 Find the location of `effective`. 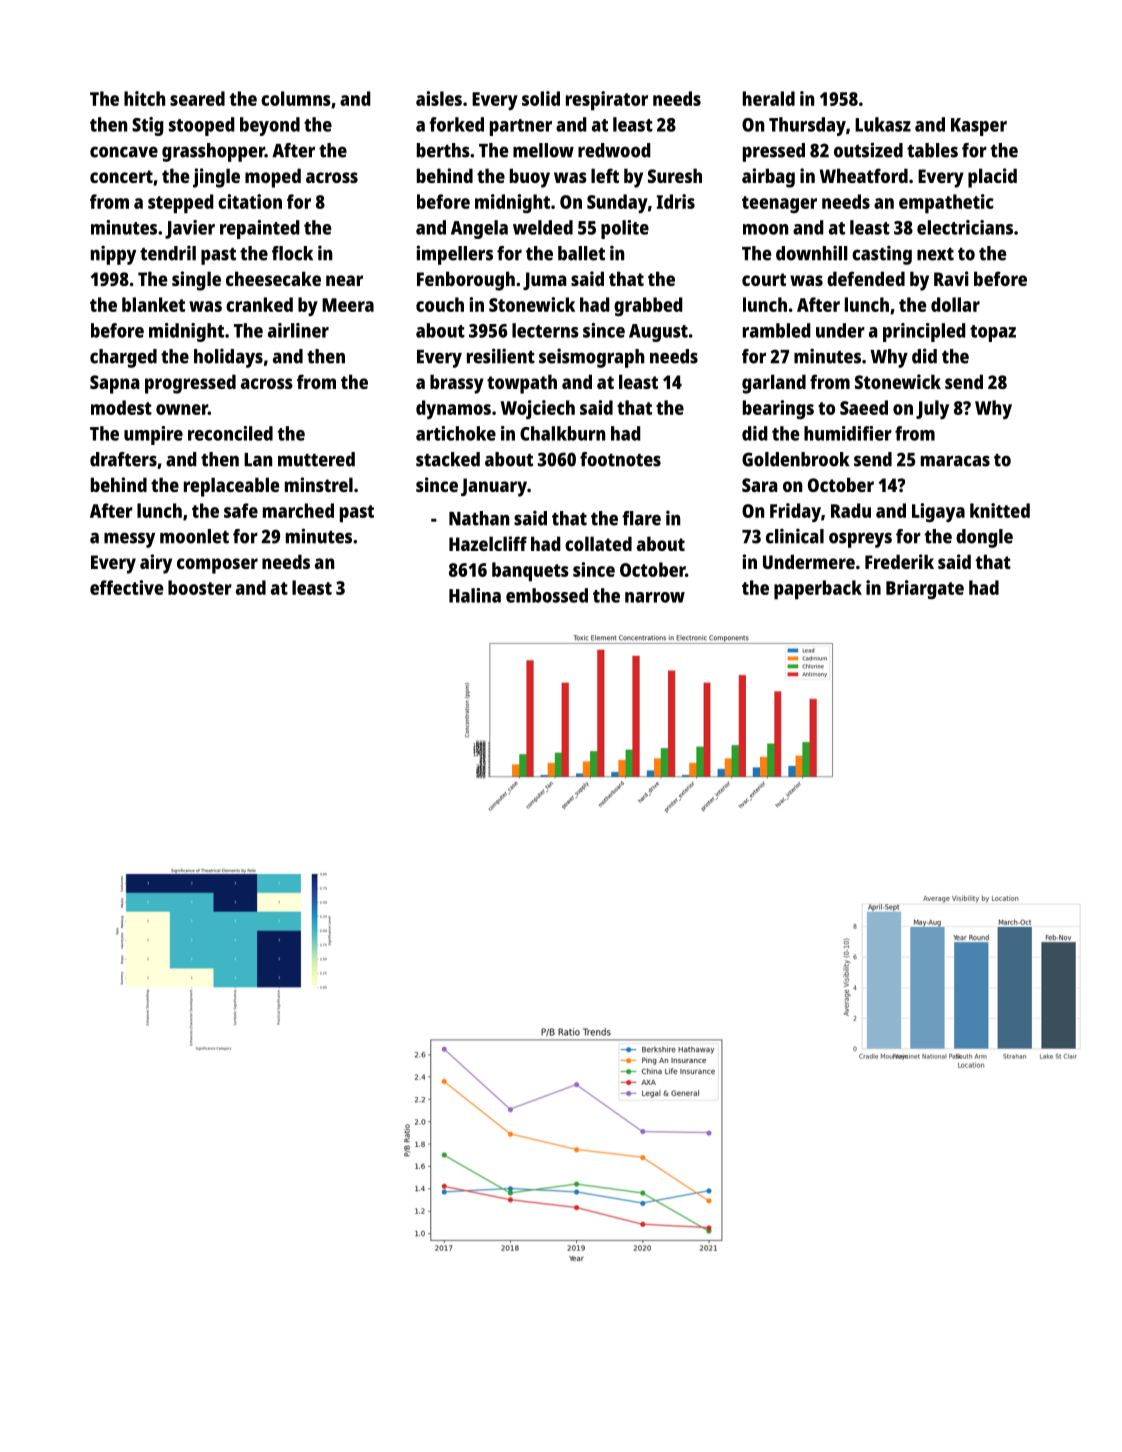

effective is located at coordinates (126, 587).
